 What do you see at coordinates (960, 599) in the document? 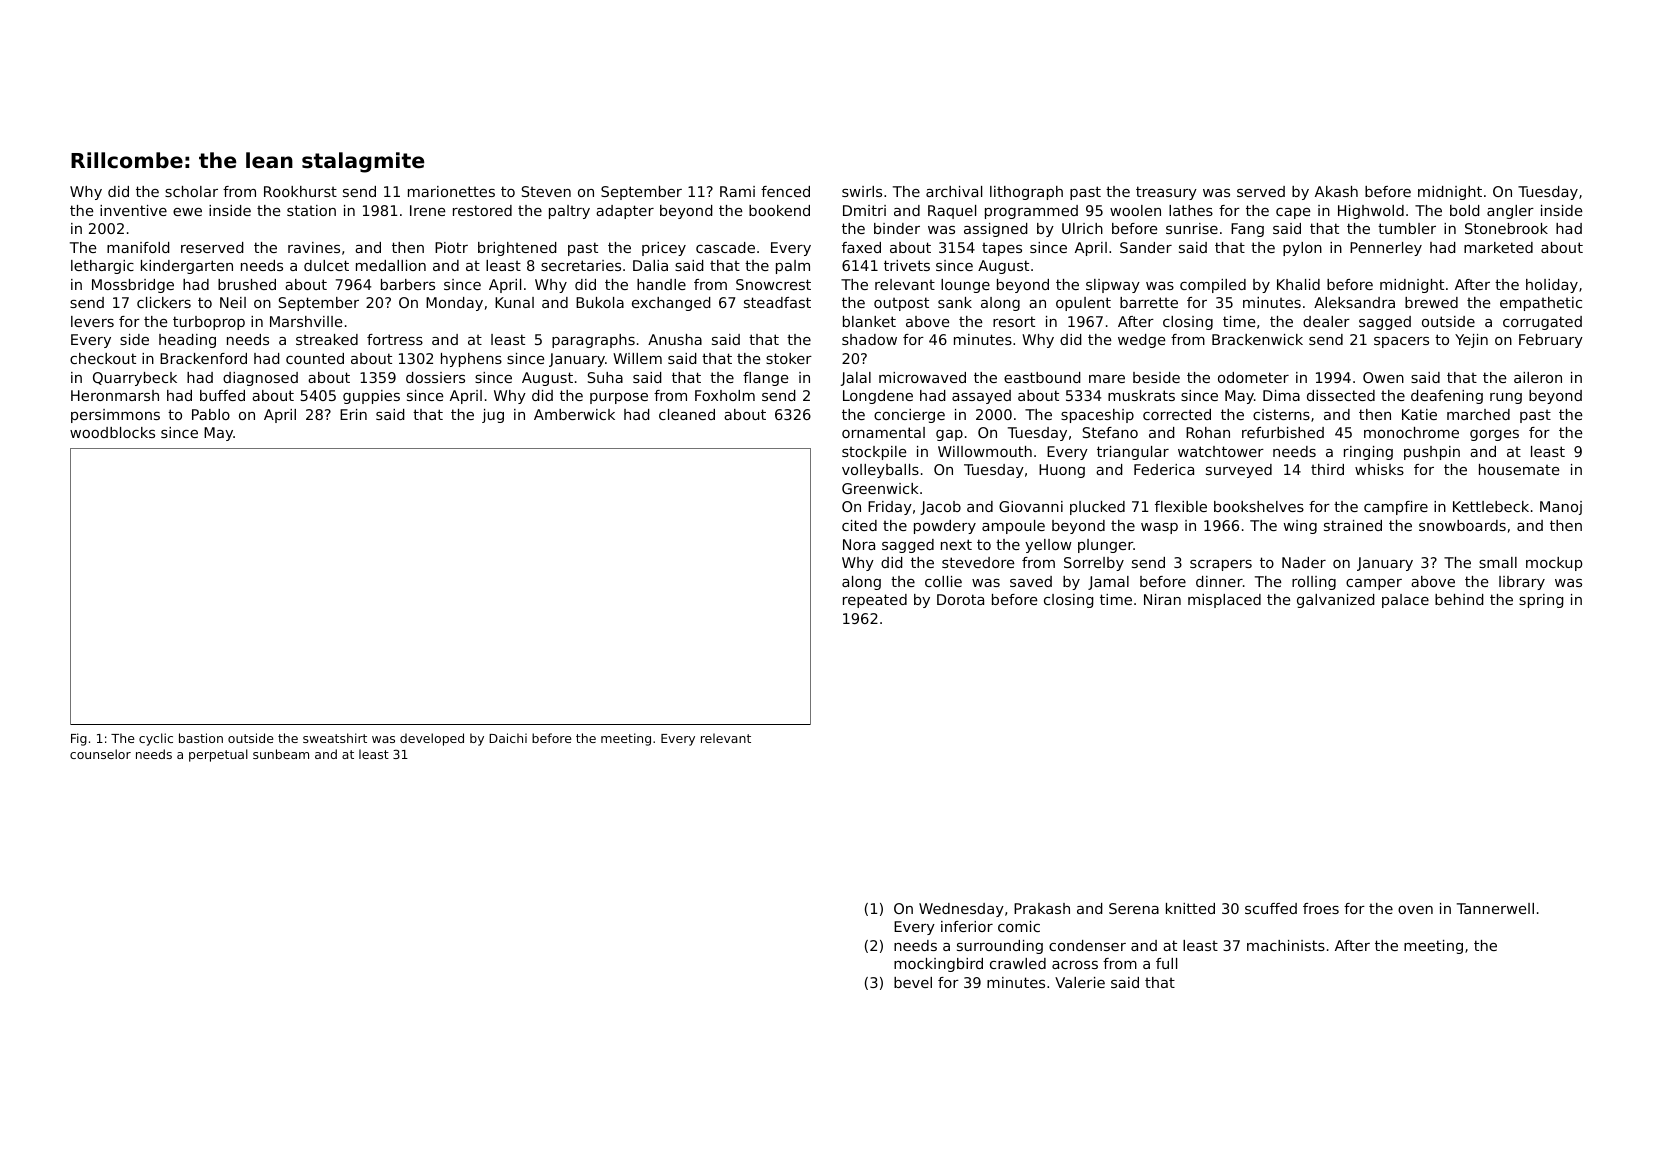
I see `Dorota` at bounding box center [960, 599].
